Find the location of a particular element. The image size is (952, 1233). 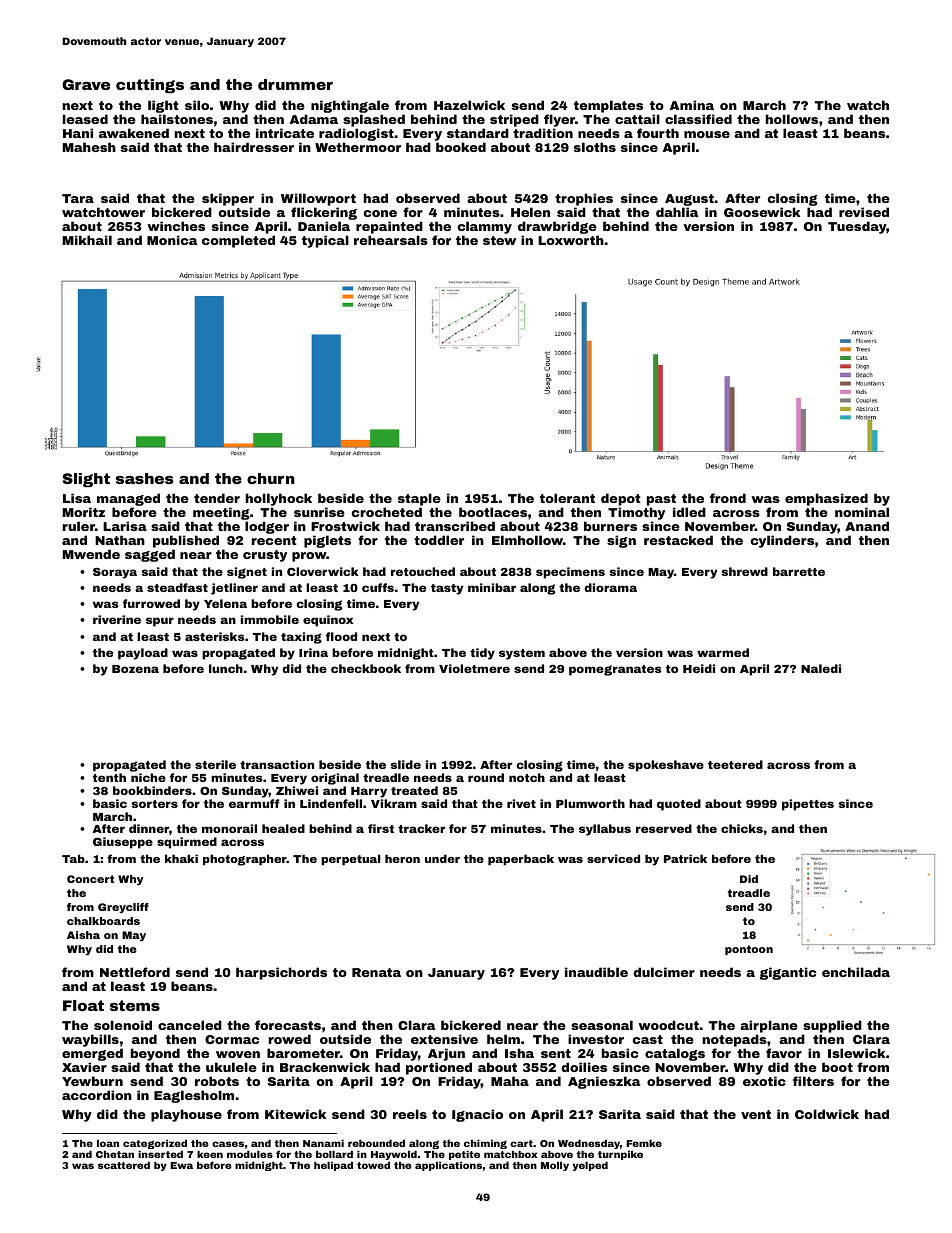

steadfast is located at coordinates (177, 587).
